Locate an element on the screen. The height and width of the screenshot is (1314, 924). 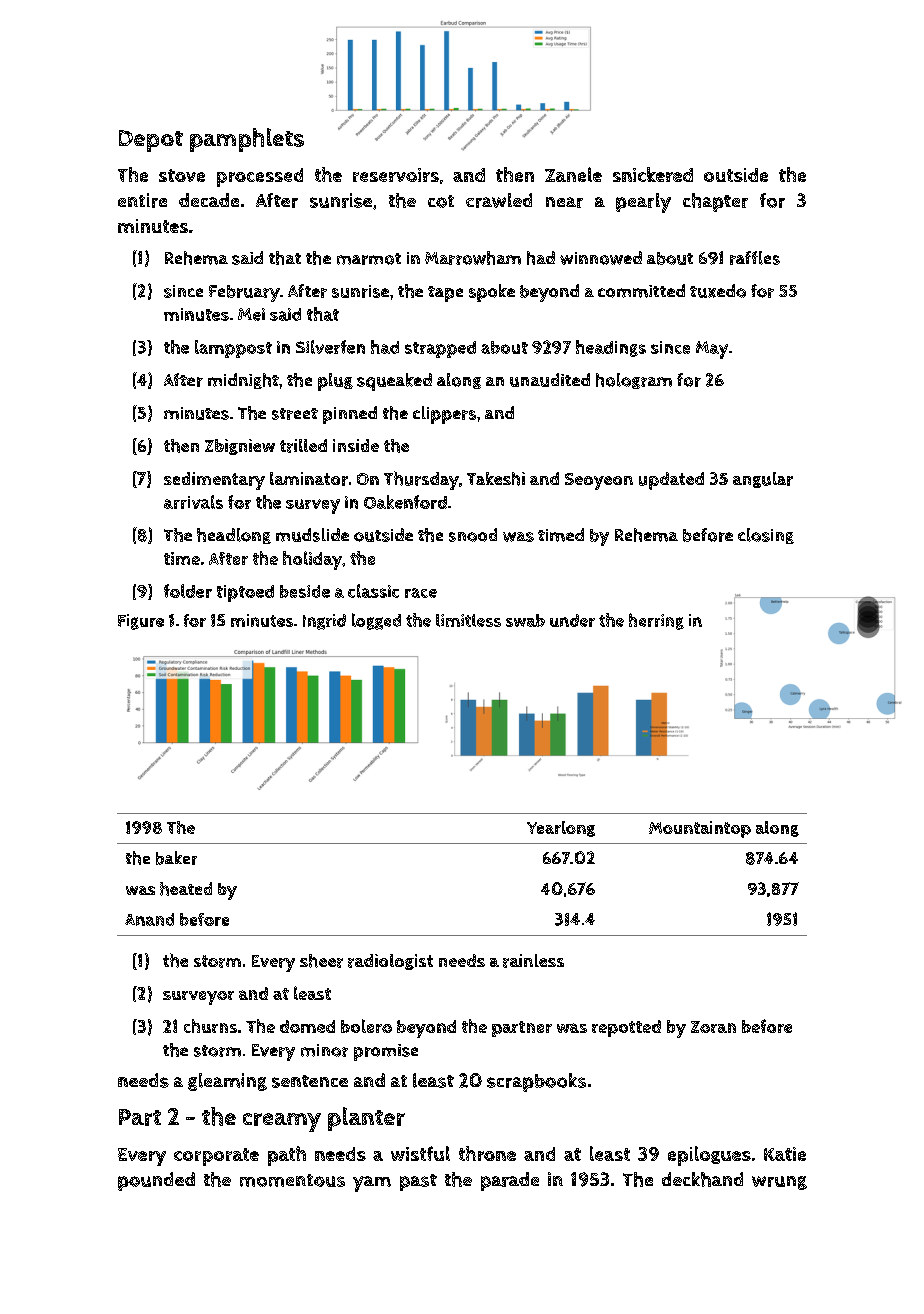
repotted is located at coordinates (626, 1028).
